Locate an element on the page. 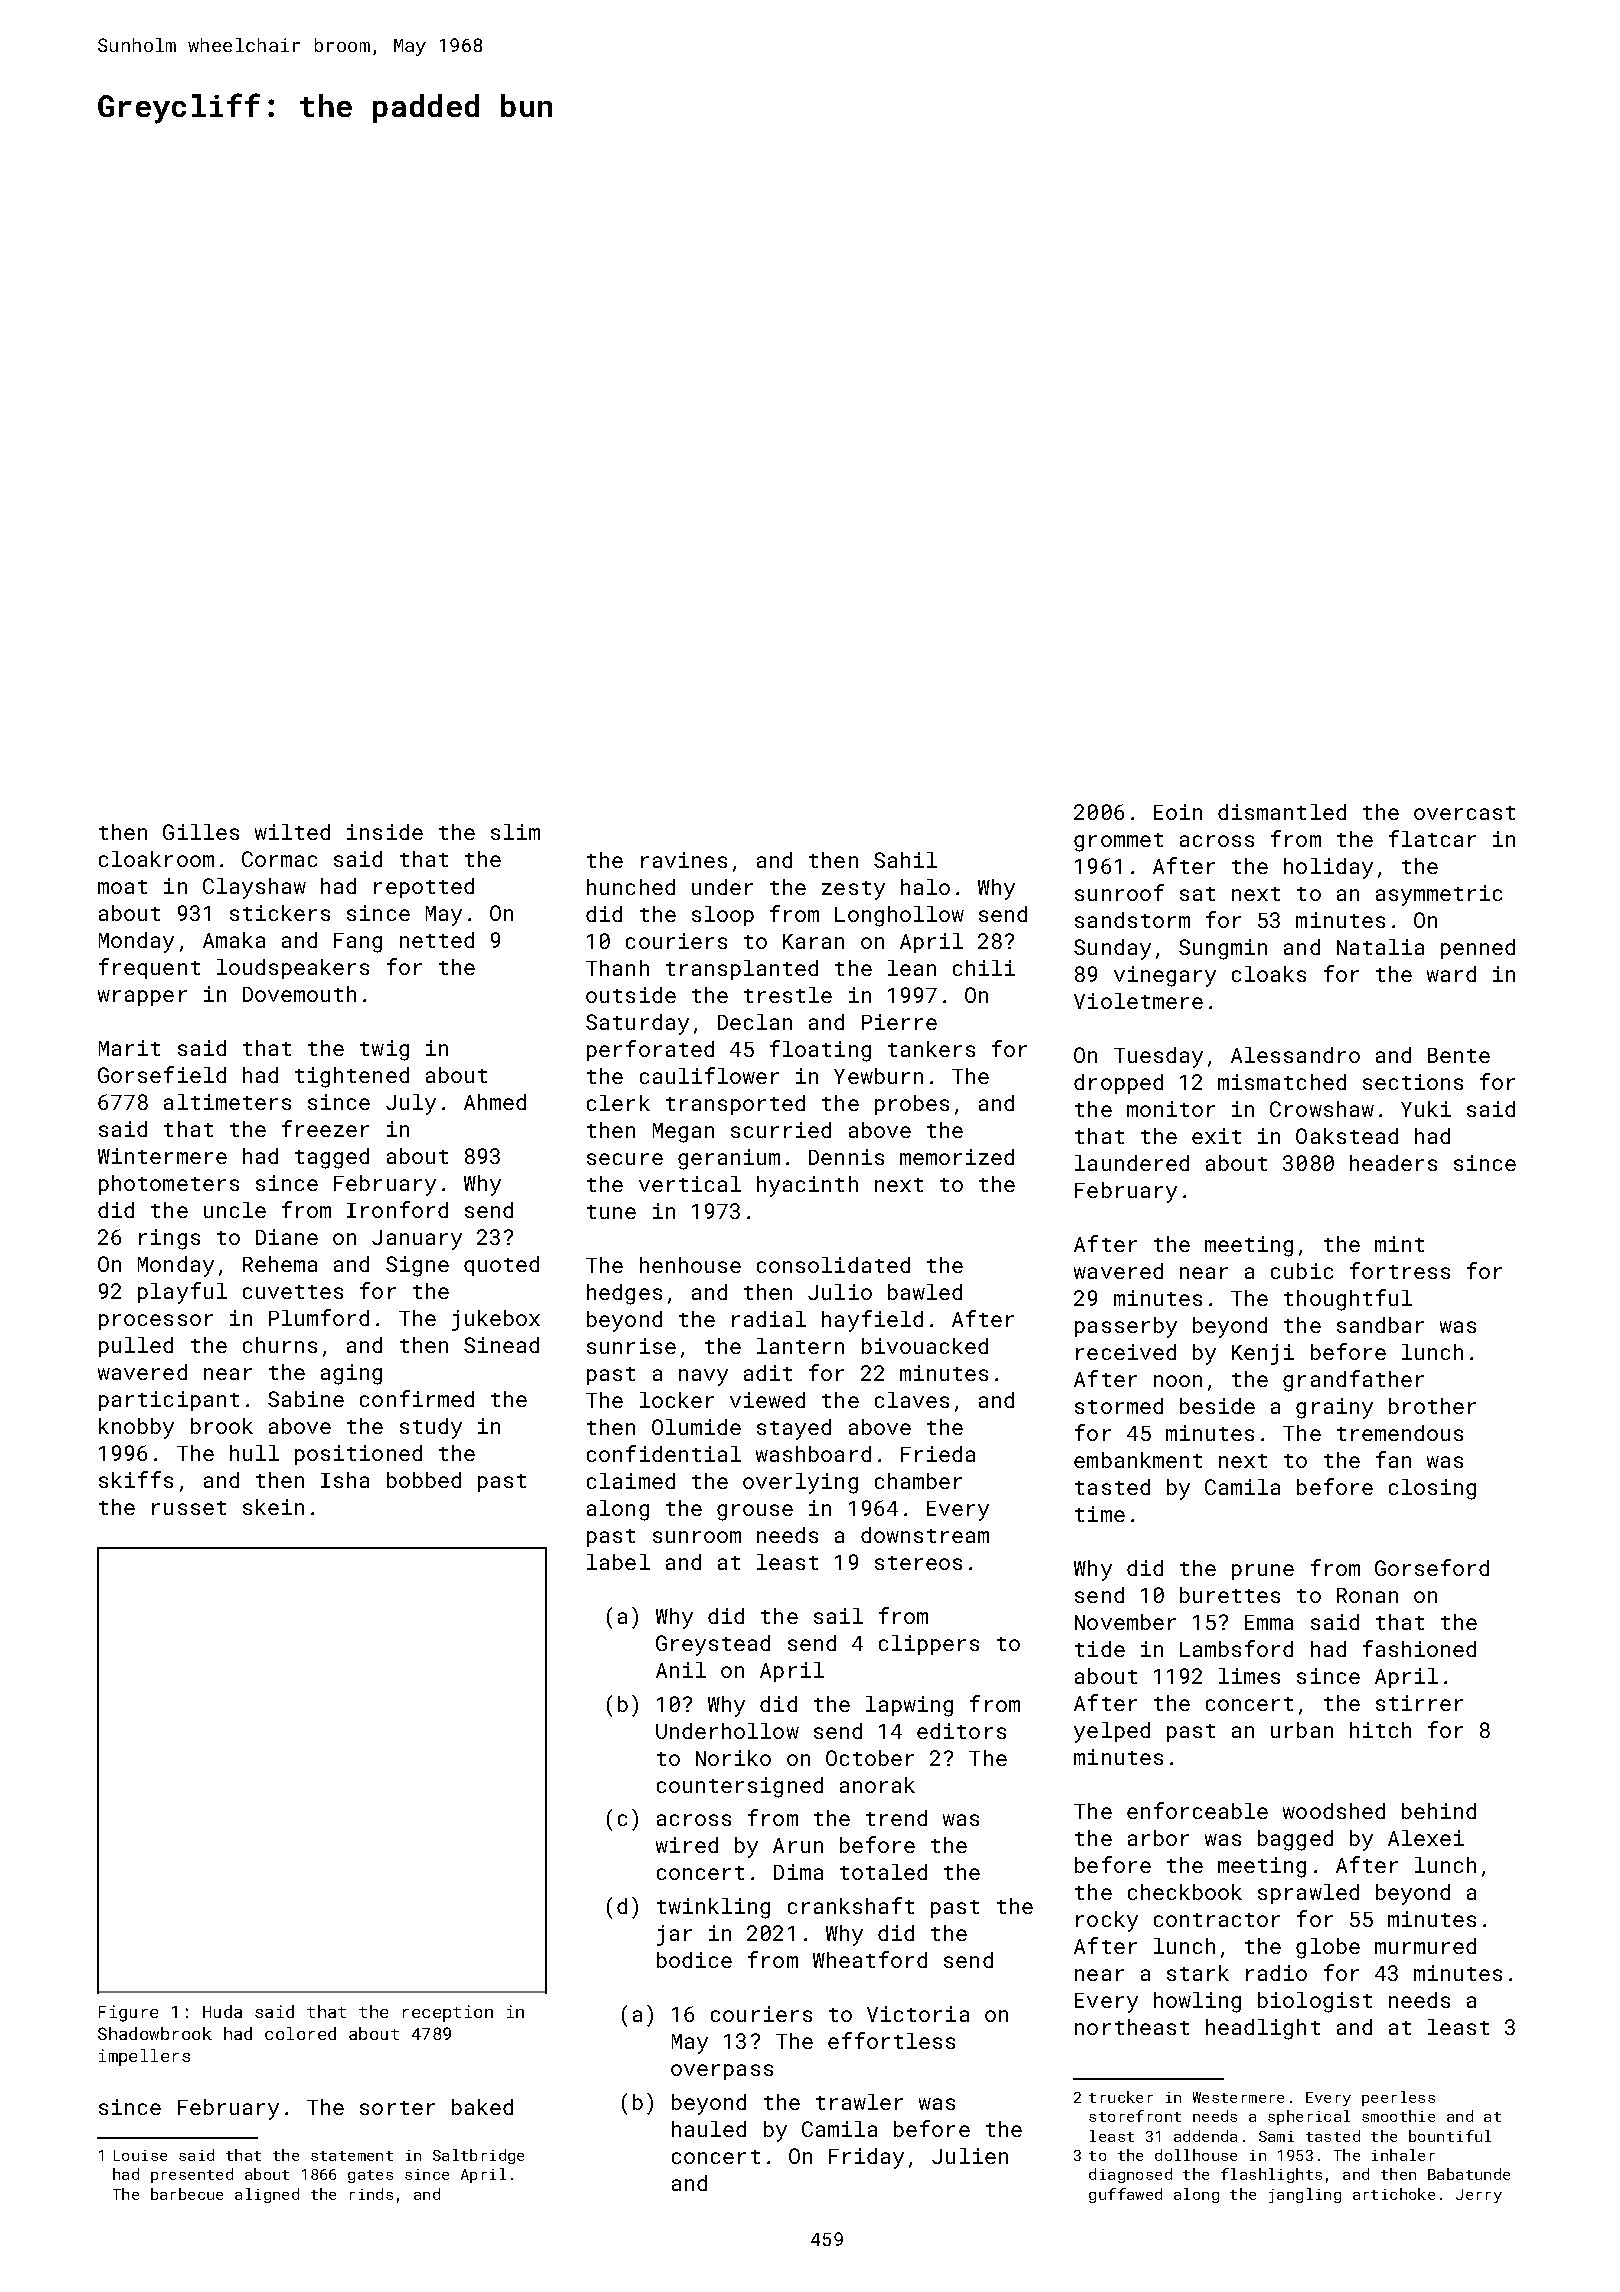 The height and width of the page is (2292, 1620). memorized is located at coordinates (957, 1157).
